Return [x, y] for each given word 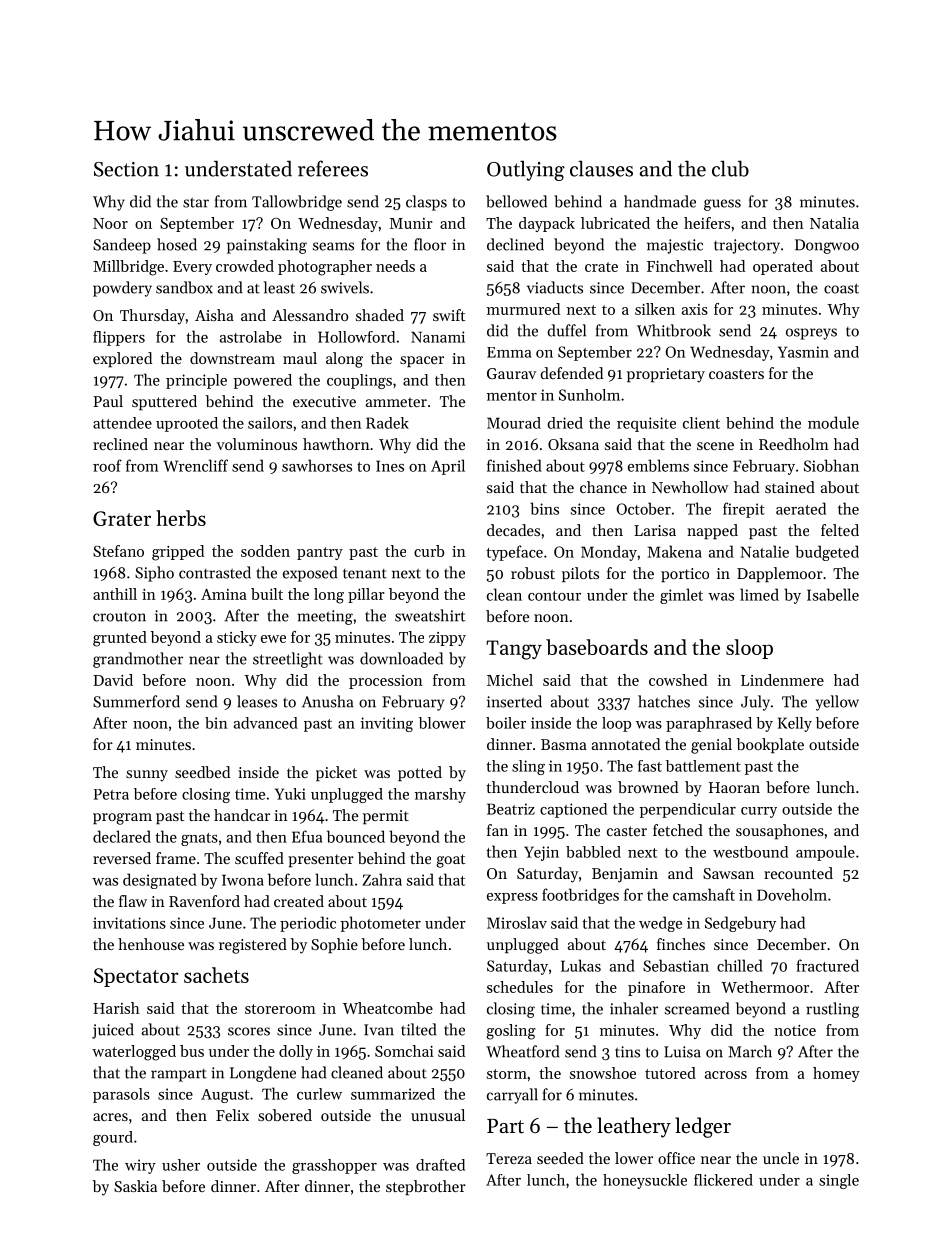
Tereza [509, 1158]
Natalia [834, 223]
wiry [140, 1166]
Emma [509, 352]
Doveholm [792, 894]
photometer [381, 924]
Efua [307, 836]
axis [695, 309]
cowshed [678, 680]
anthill [115, 594]
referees [333, 168]
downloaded [401, 658]
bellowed [516, 201]
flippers [119, 338]
